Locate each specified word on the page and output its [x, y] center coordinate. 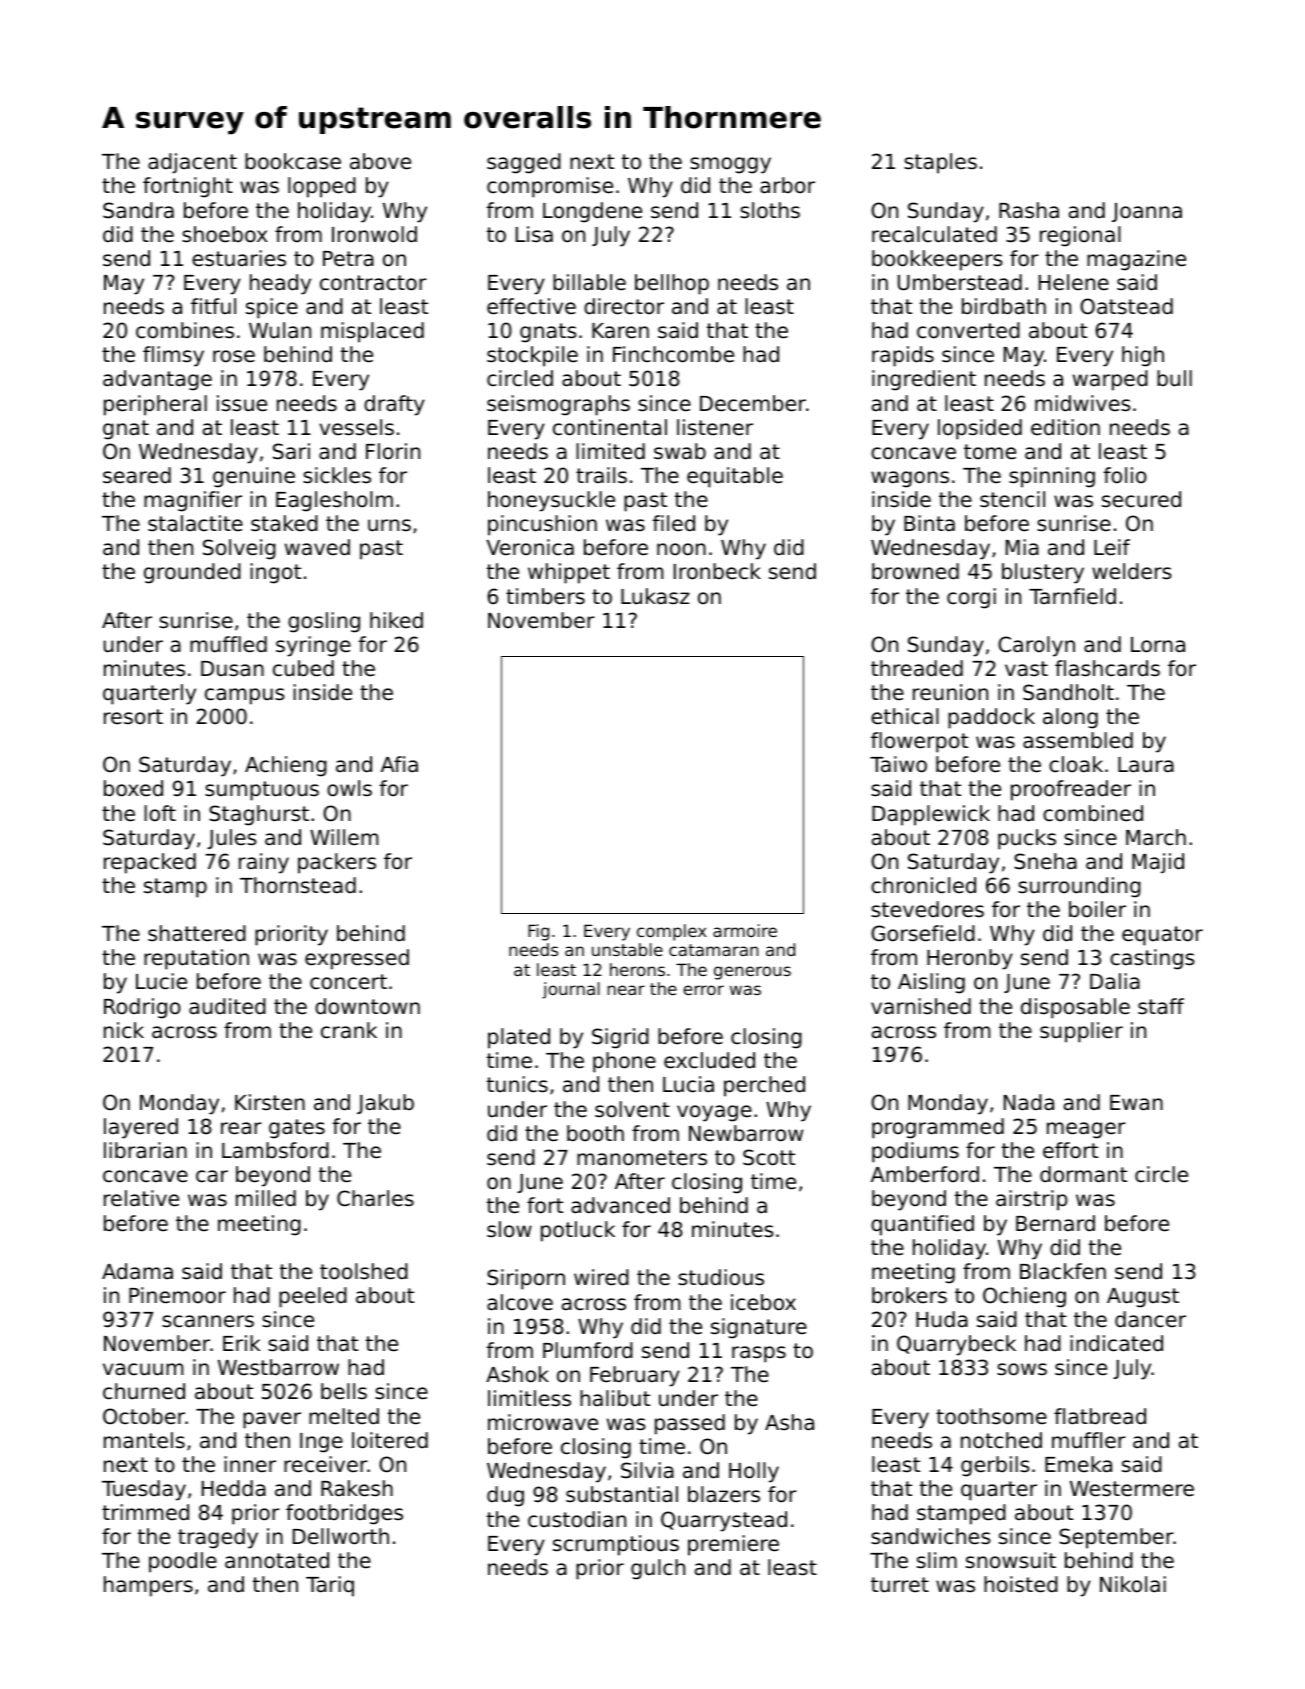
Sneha [1045, 861]
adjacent [192, 163]
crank [349, 1030]
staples [940, 163]
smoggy [730, 165]
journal [571, 990]
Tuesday [144, 1490]
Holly [754, 1472]
